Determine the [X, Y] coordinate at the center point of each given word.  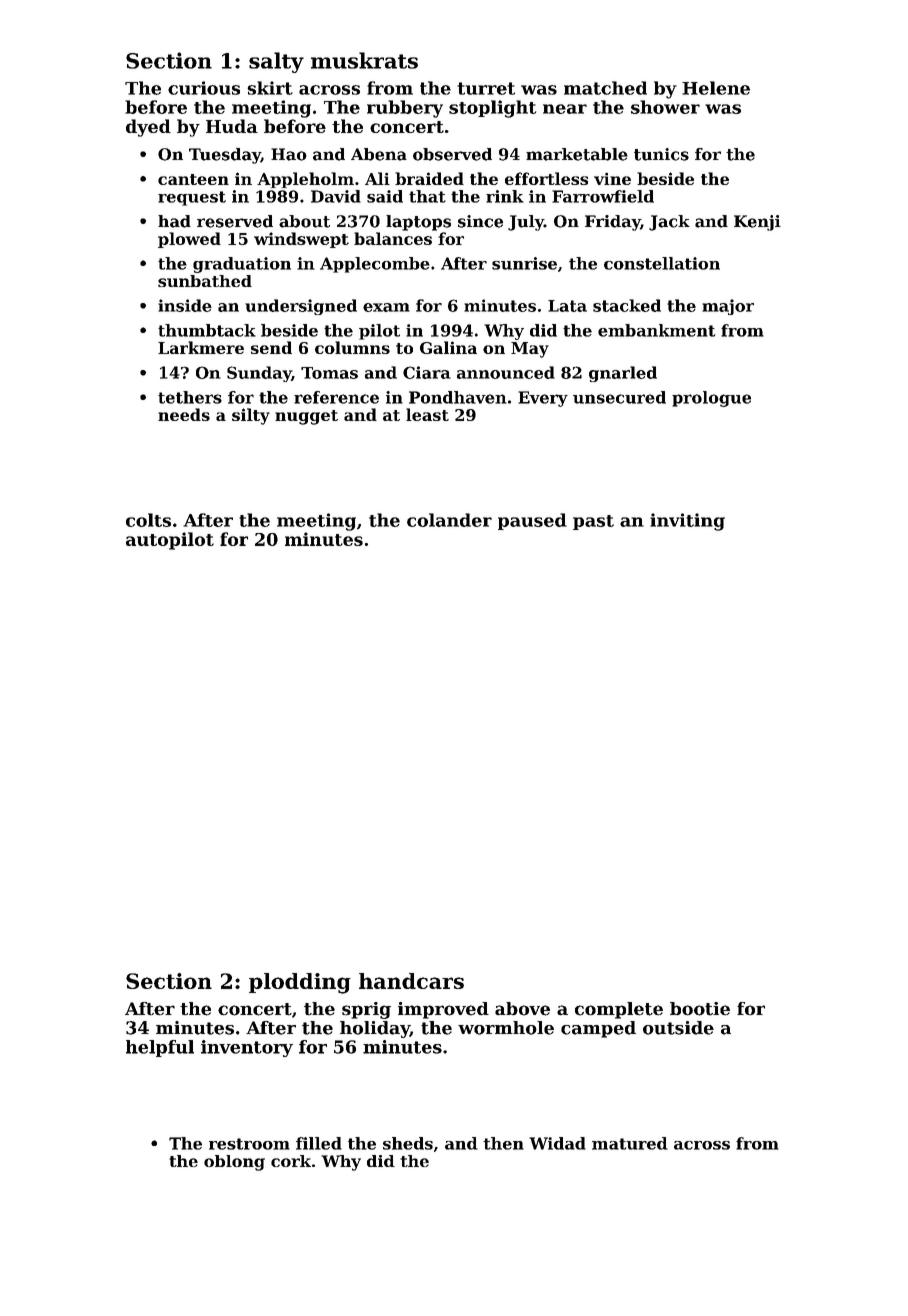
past [593, 522]
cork [291, 1161]
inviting [687, 522]
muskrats [364, 60]
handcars [411, 981]
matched [605, 88]
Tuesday [225, 156]
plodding [300, 983]
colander [449, 520]
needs [184, 414]
